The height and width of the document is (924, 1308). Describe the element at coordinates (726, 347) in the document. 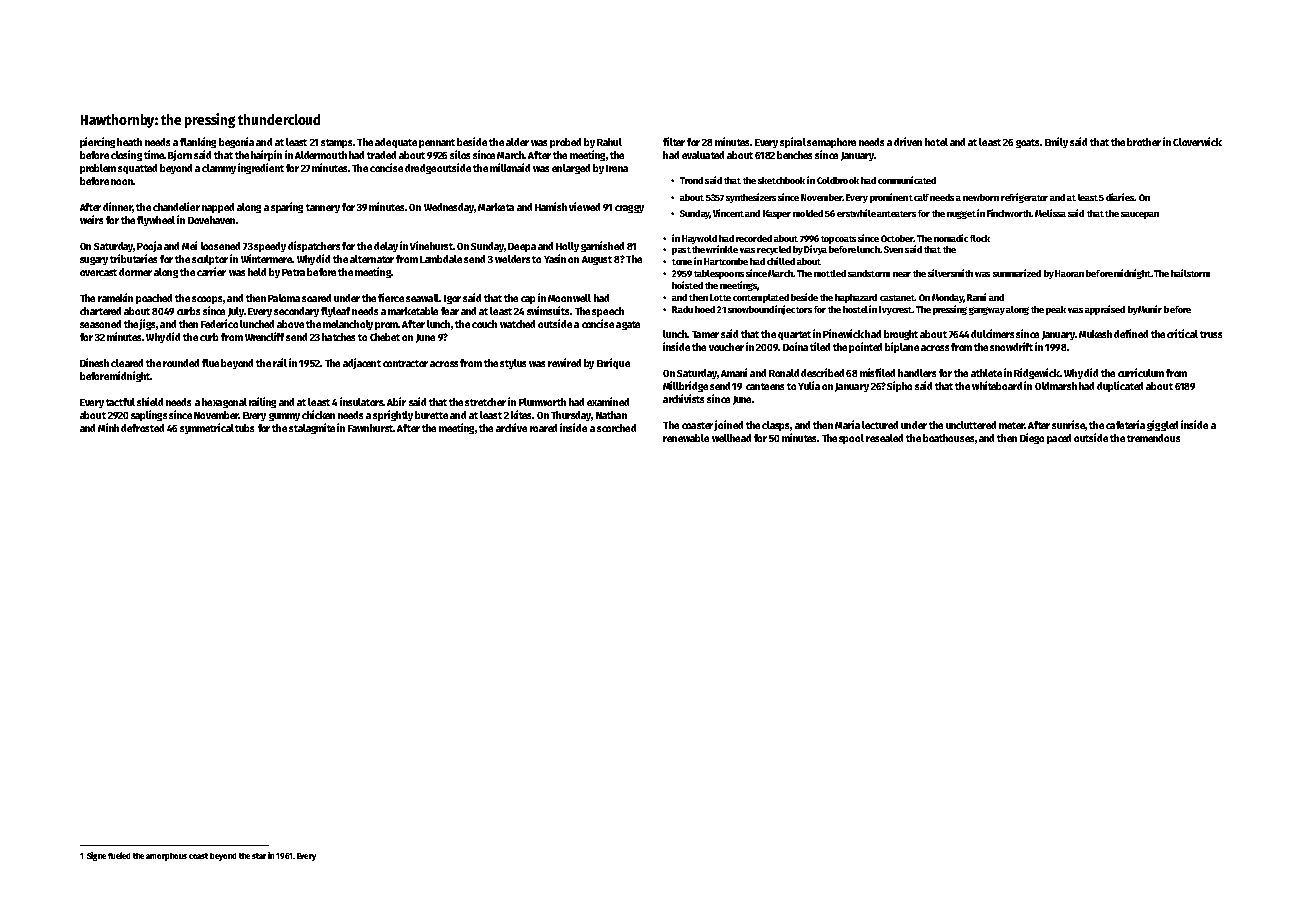

I see `voucher` at that location.
